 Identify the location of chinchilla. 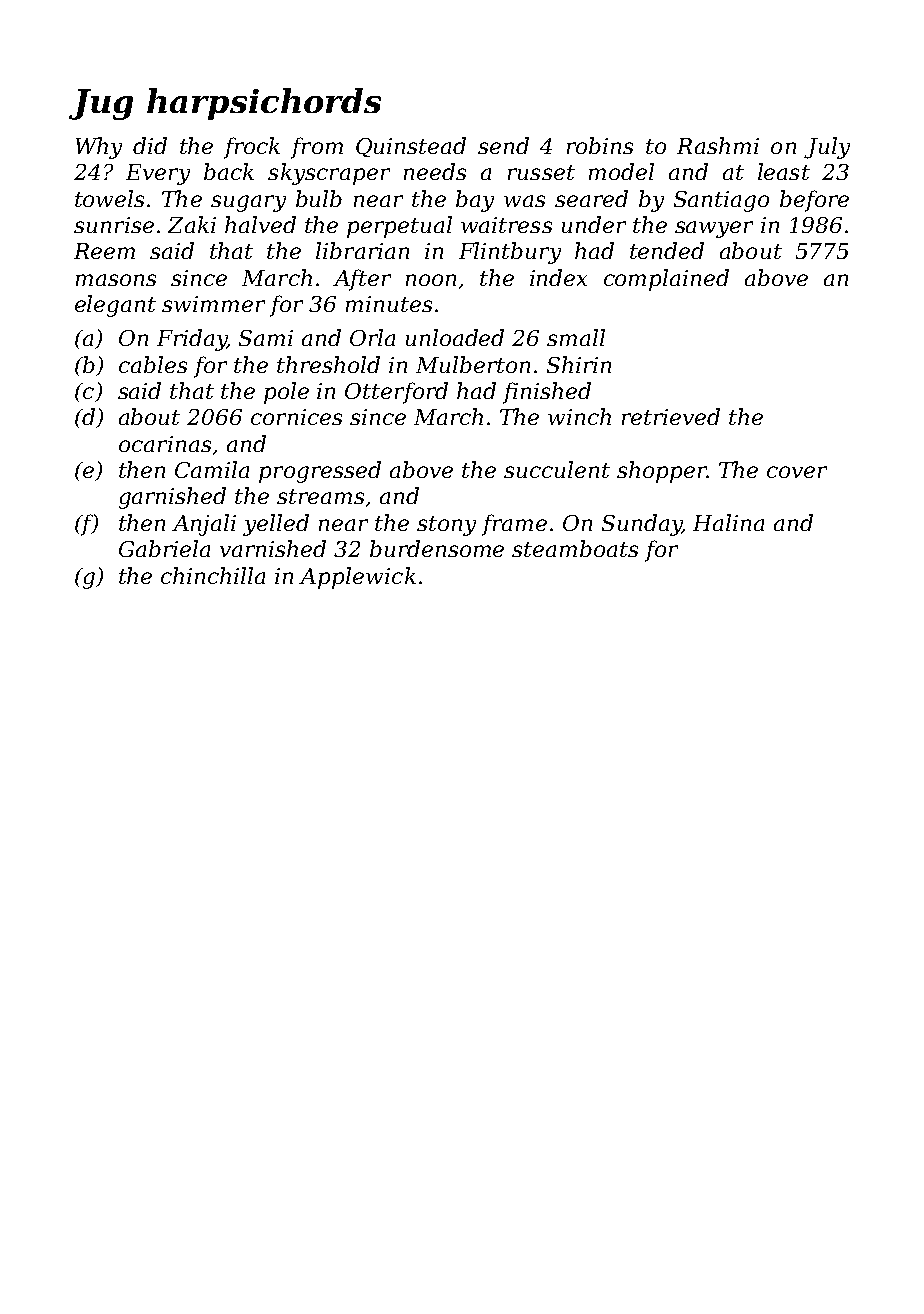
(213, 575).
